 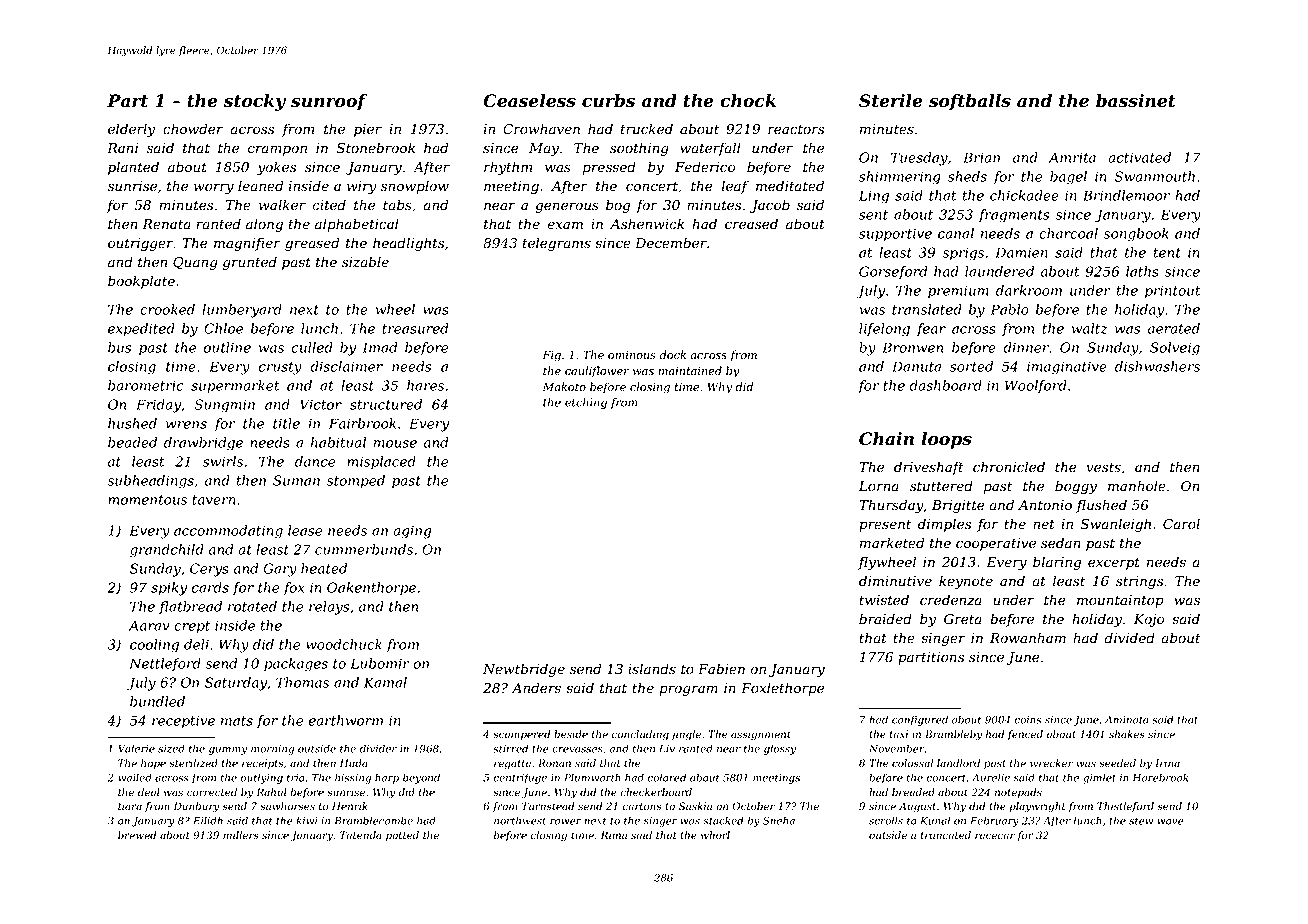 I want to click on wrecker, so click(x=1051, y=763).
